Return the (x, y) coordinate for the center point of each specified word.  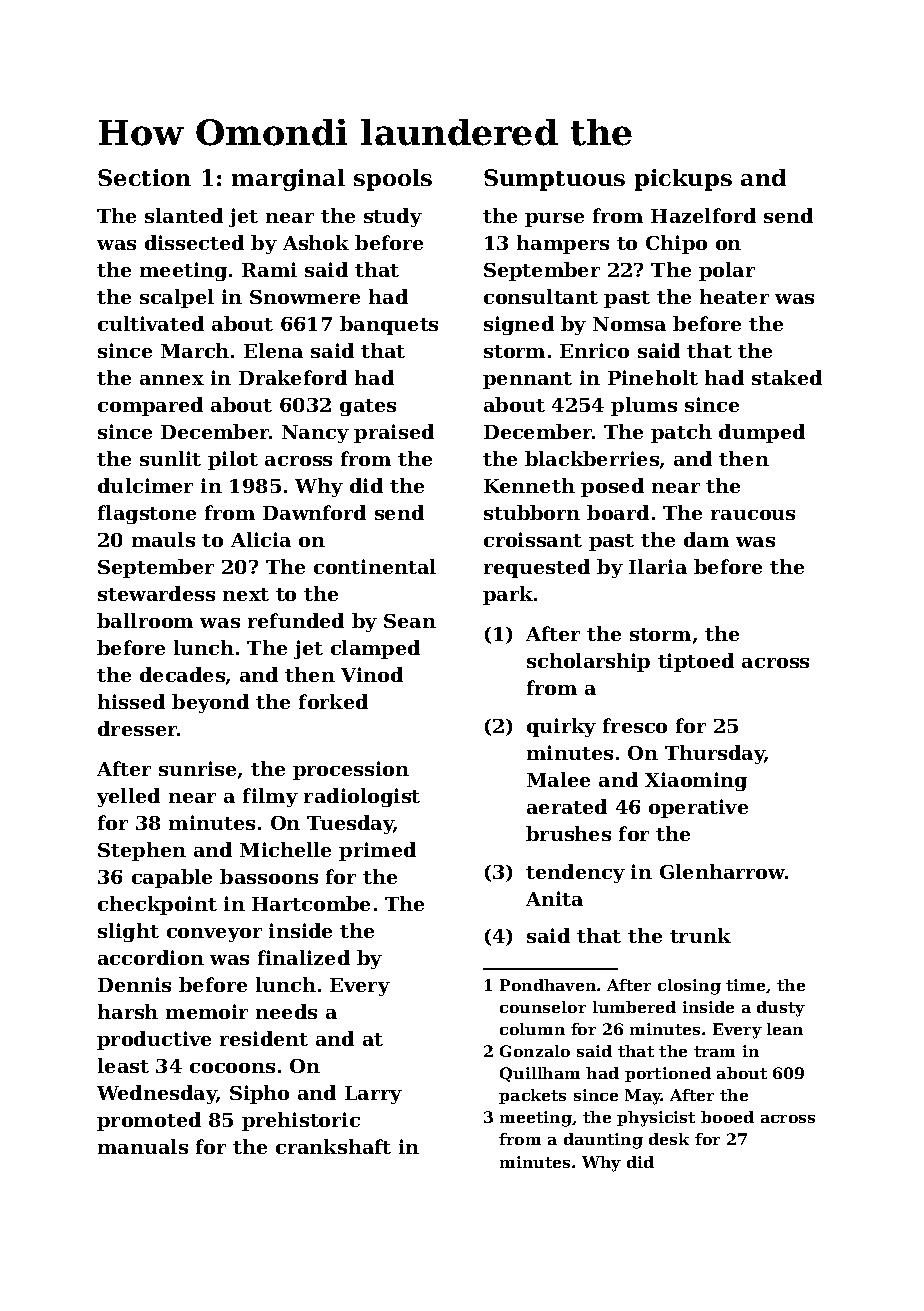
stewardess (156, 593)
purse (554, 220)
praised (394, 433)
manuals (143, 1146)
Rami (269, 269)
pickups (683, 180)
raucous (753, 515)
